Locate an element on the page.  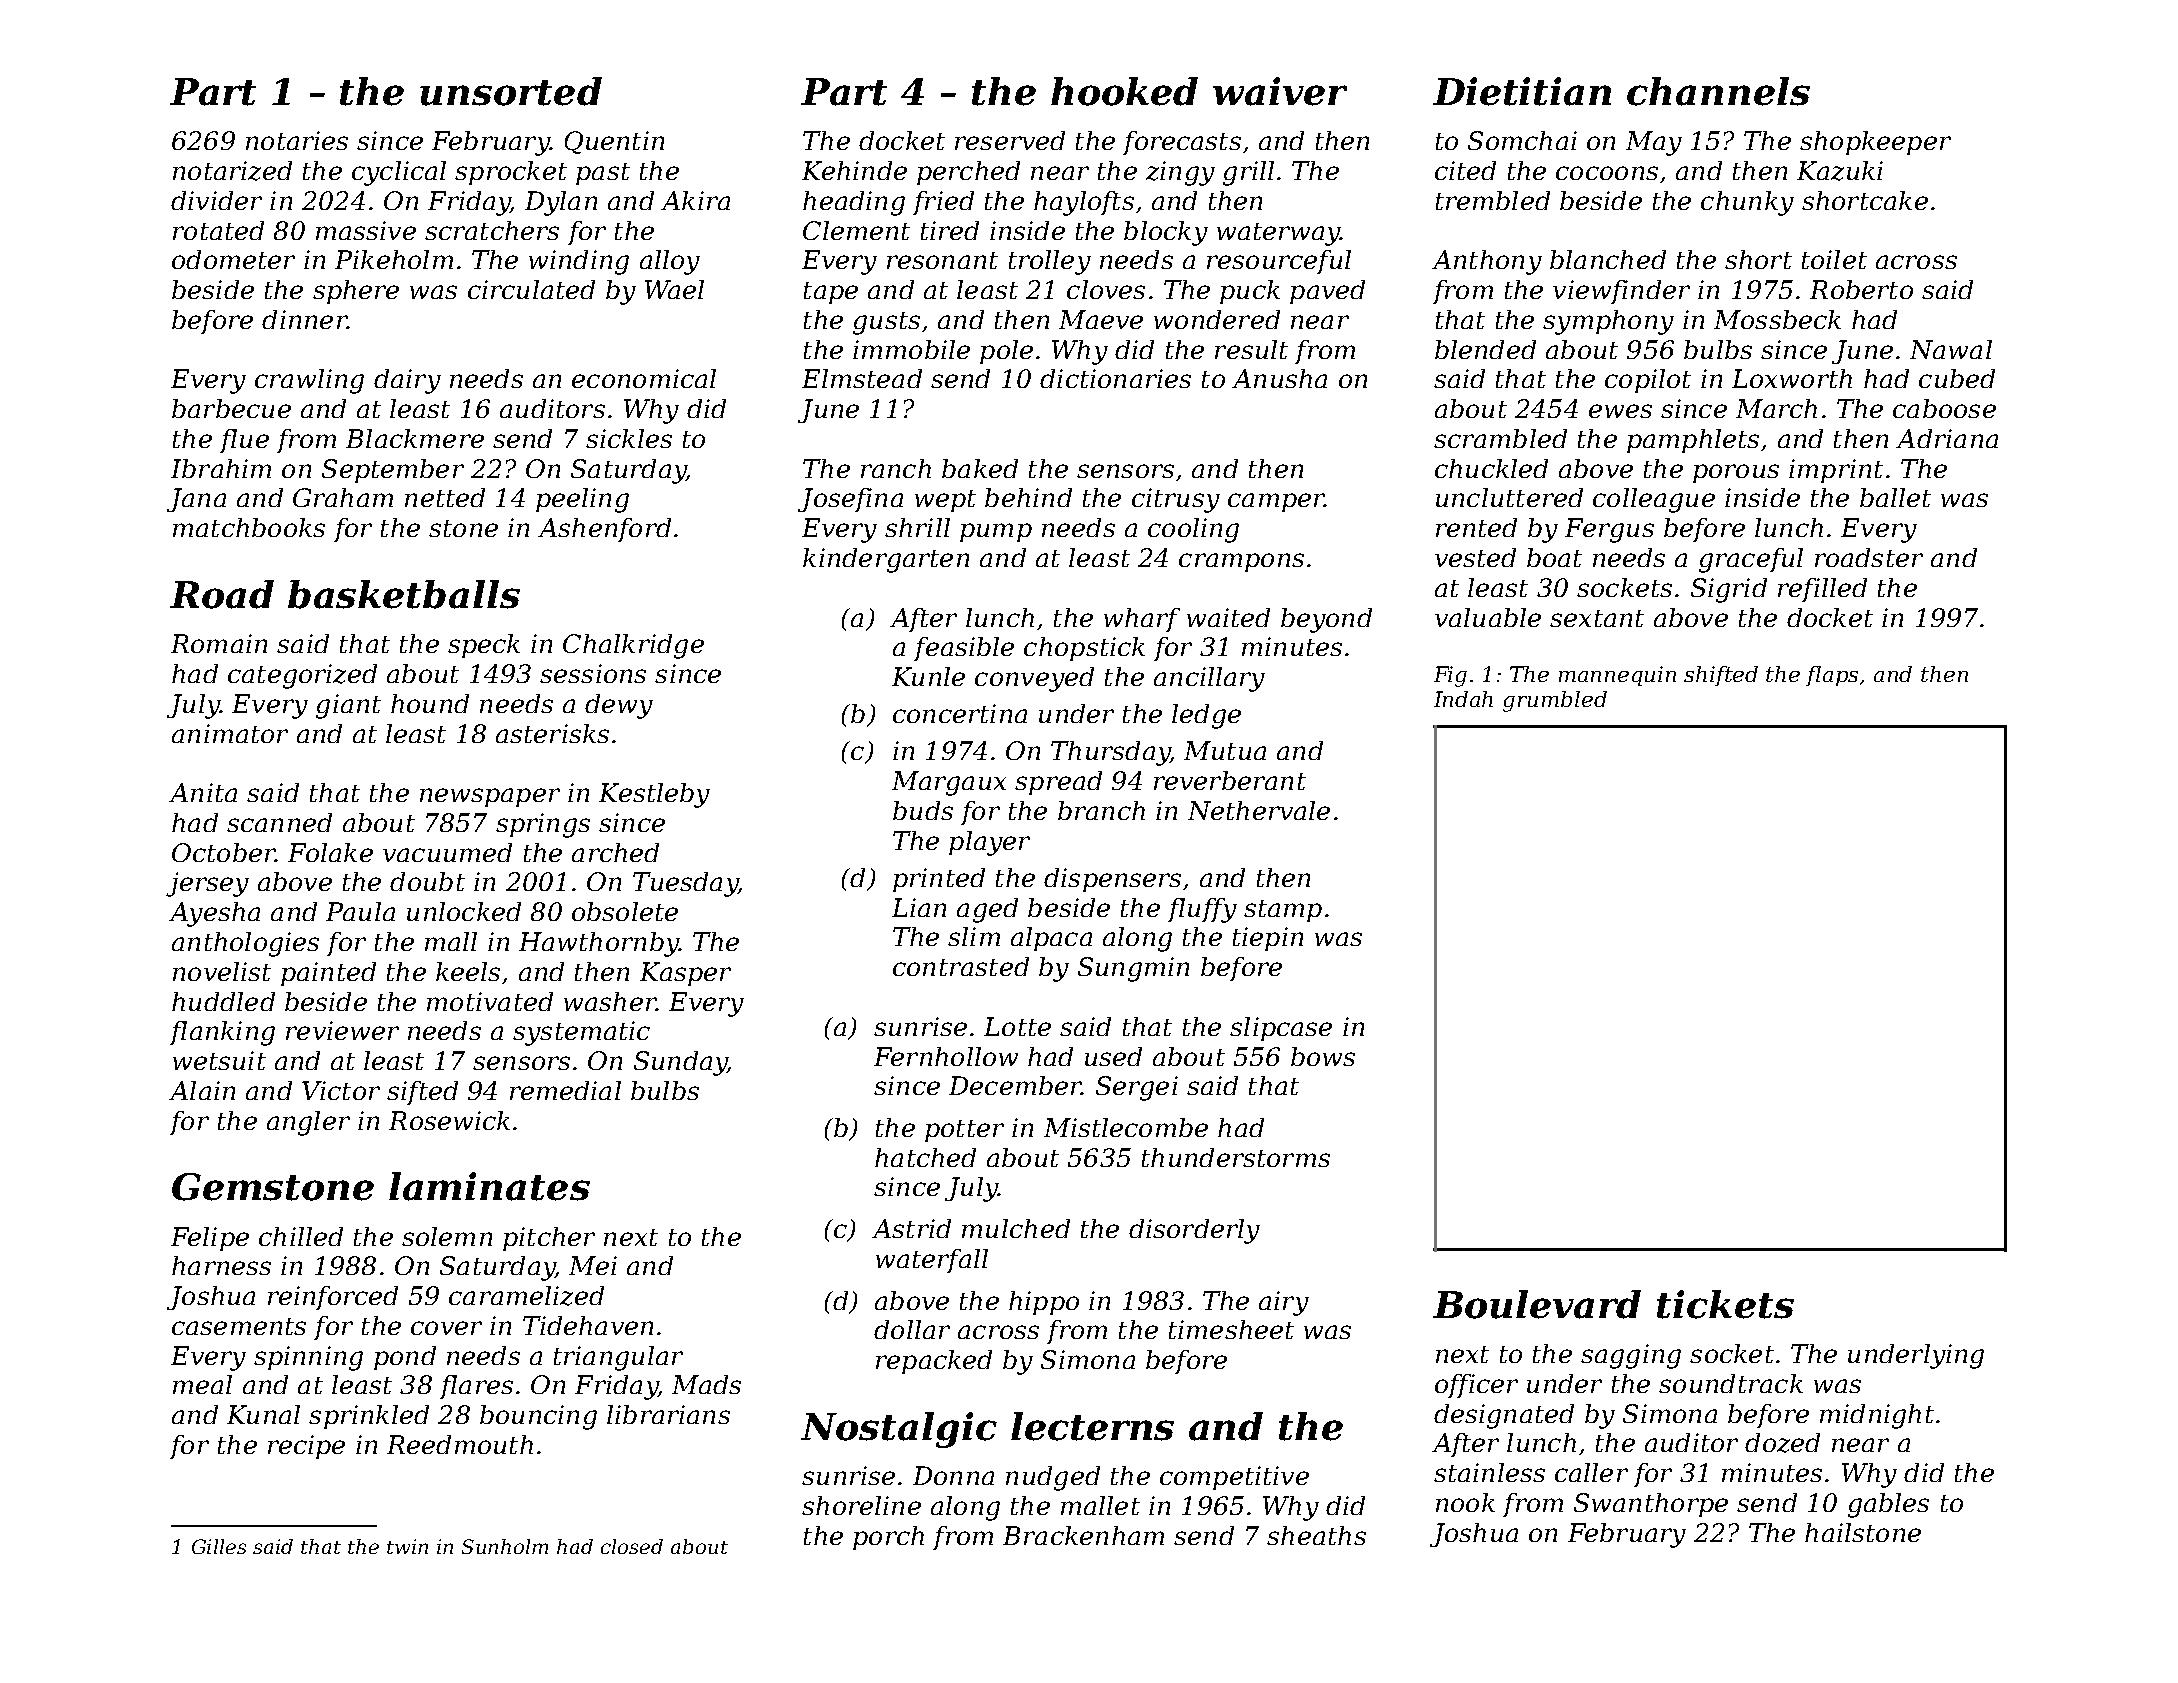
flaps is located at coordinates (1832, 676).
